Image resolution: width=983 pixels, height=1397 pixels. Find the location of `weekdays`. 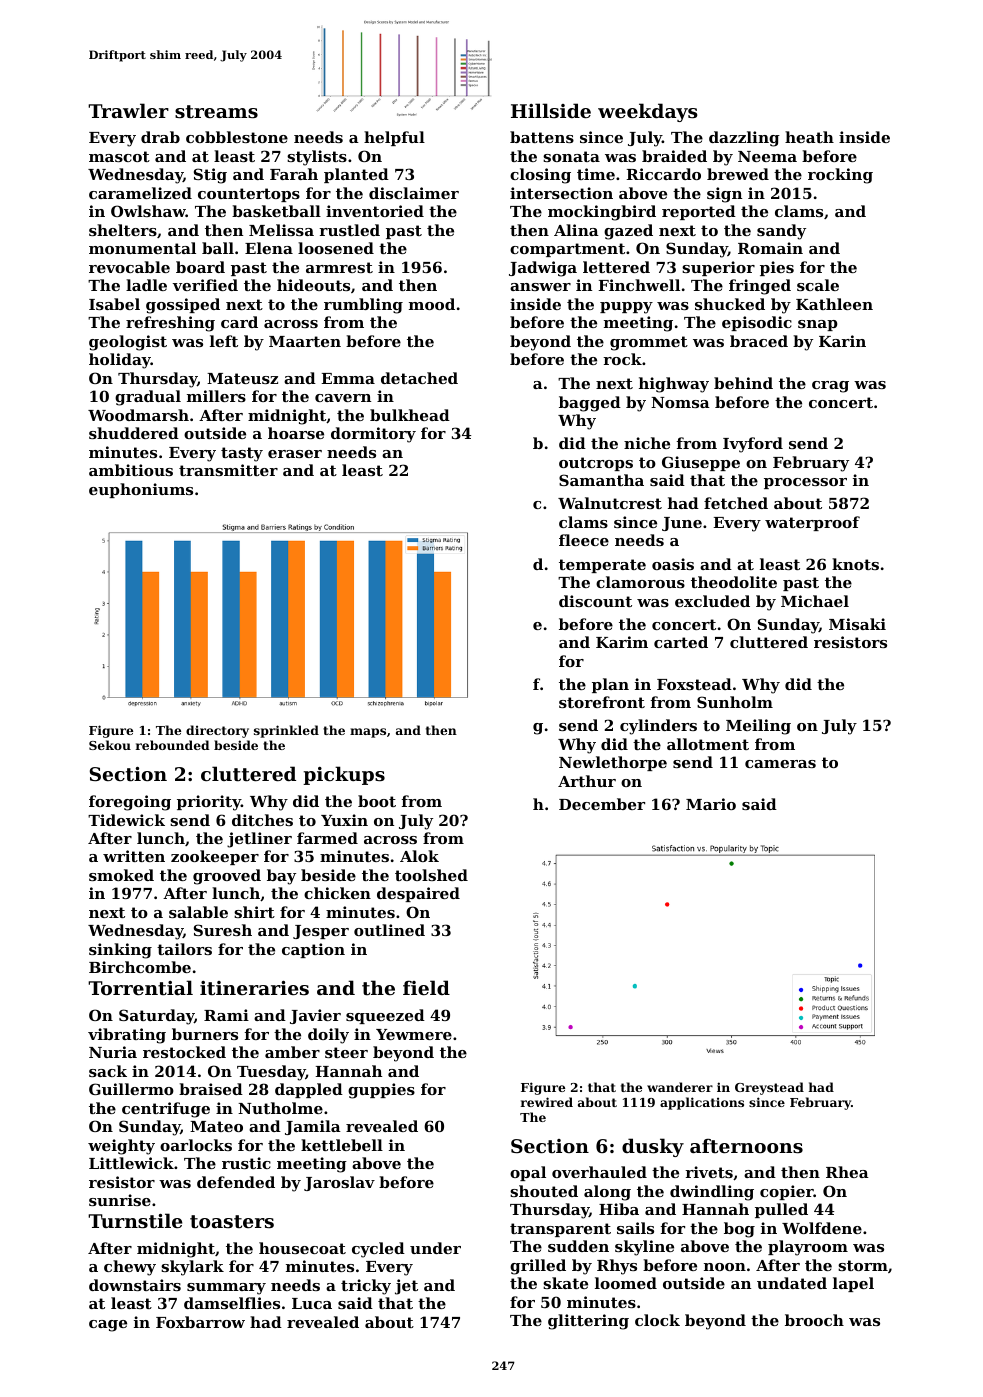

weekdays is located at coordinates (648, 112).
